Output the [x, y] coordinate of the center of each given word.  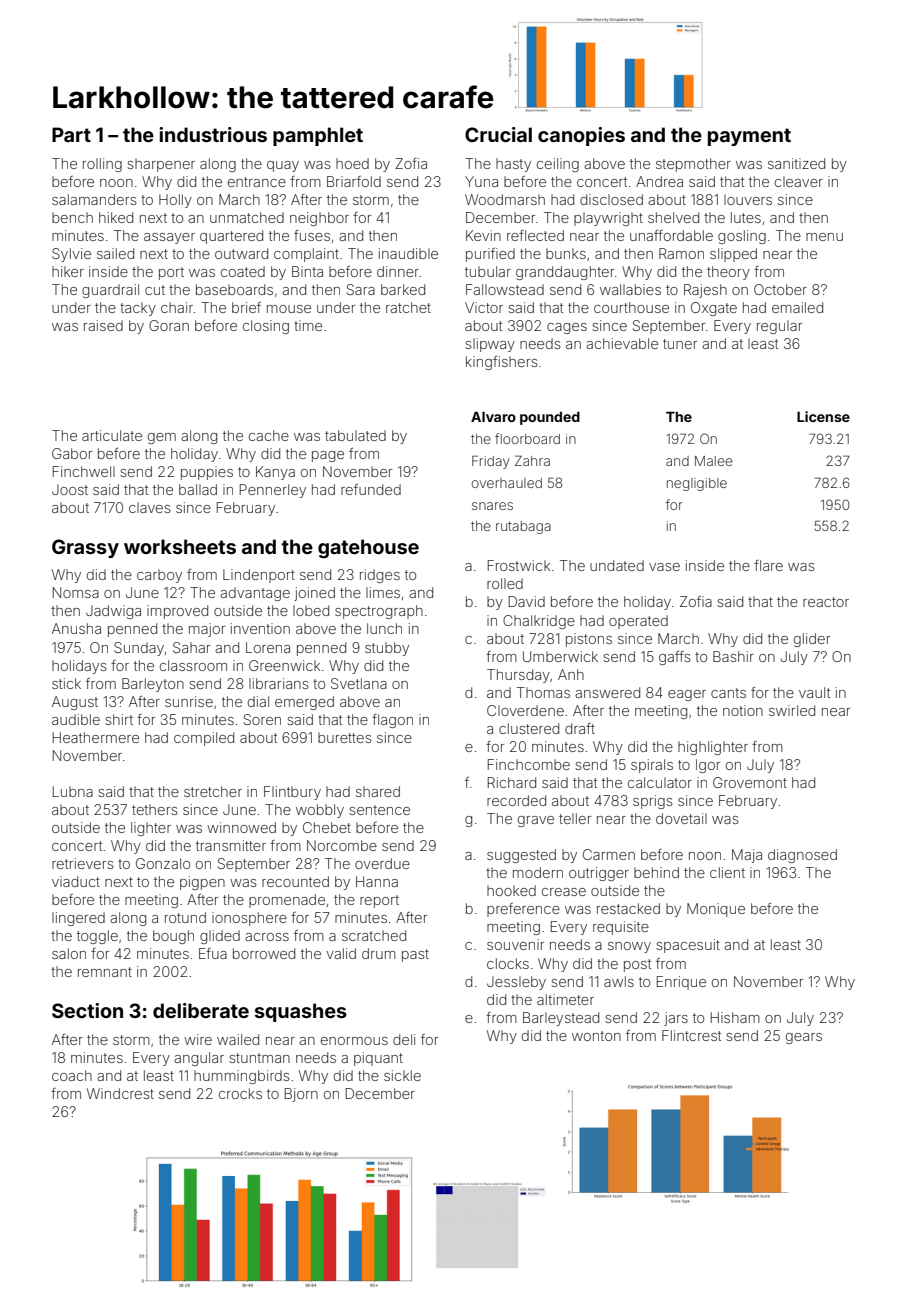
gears [804, 1038]
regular [779, 327]
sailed [115, 253]
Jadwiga [113, 612]
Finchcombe [529, 764]
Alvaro [493, 417]
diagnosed [802, 856]
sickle [402, 1075]
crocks [240, 1093]
